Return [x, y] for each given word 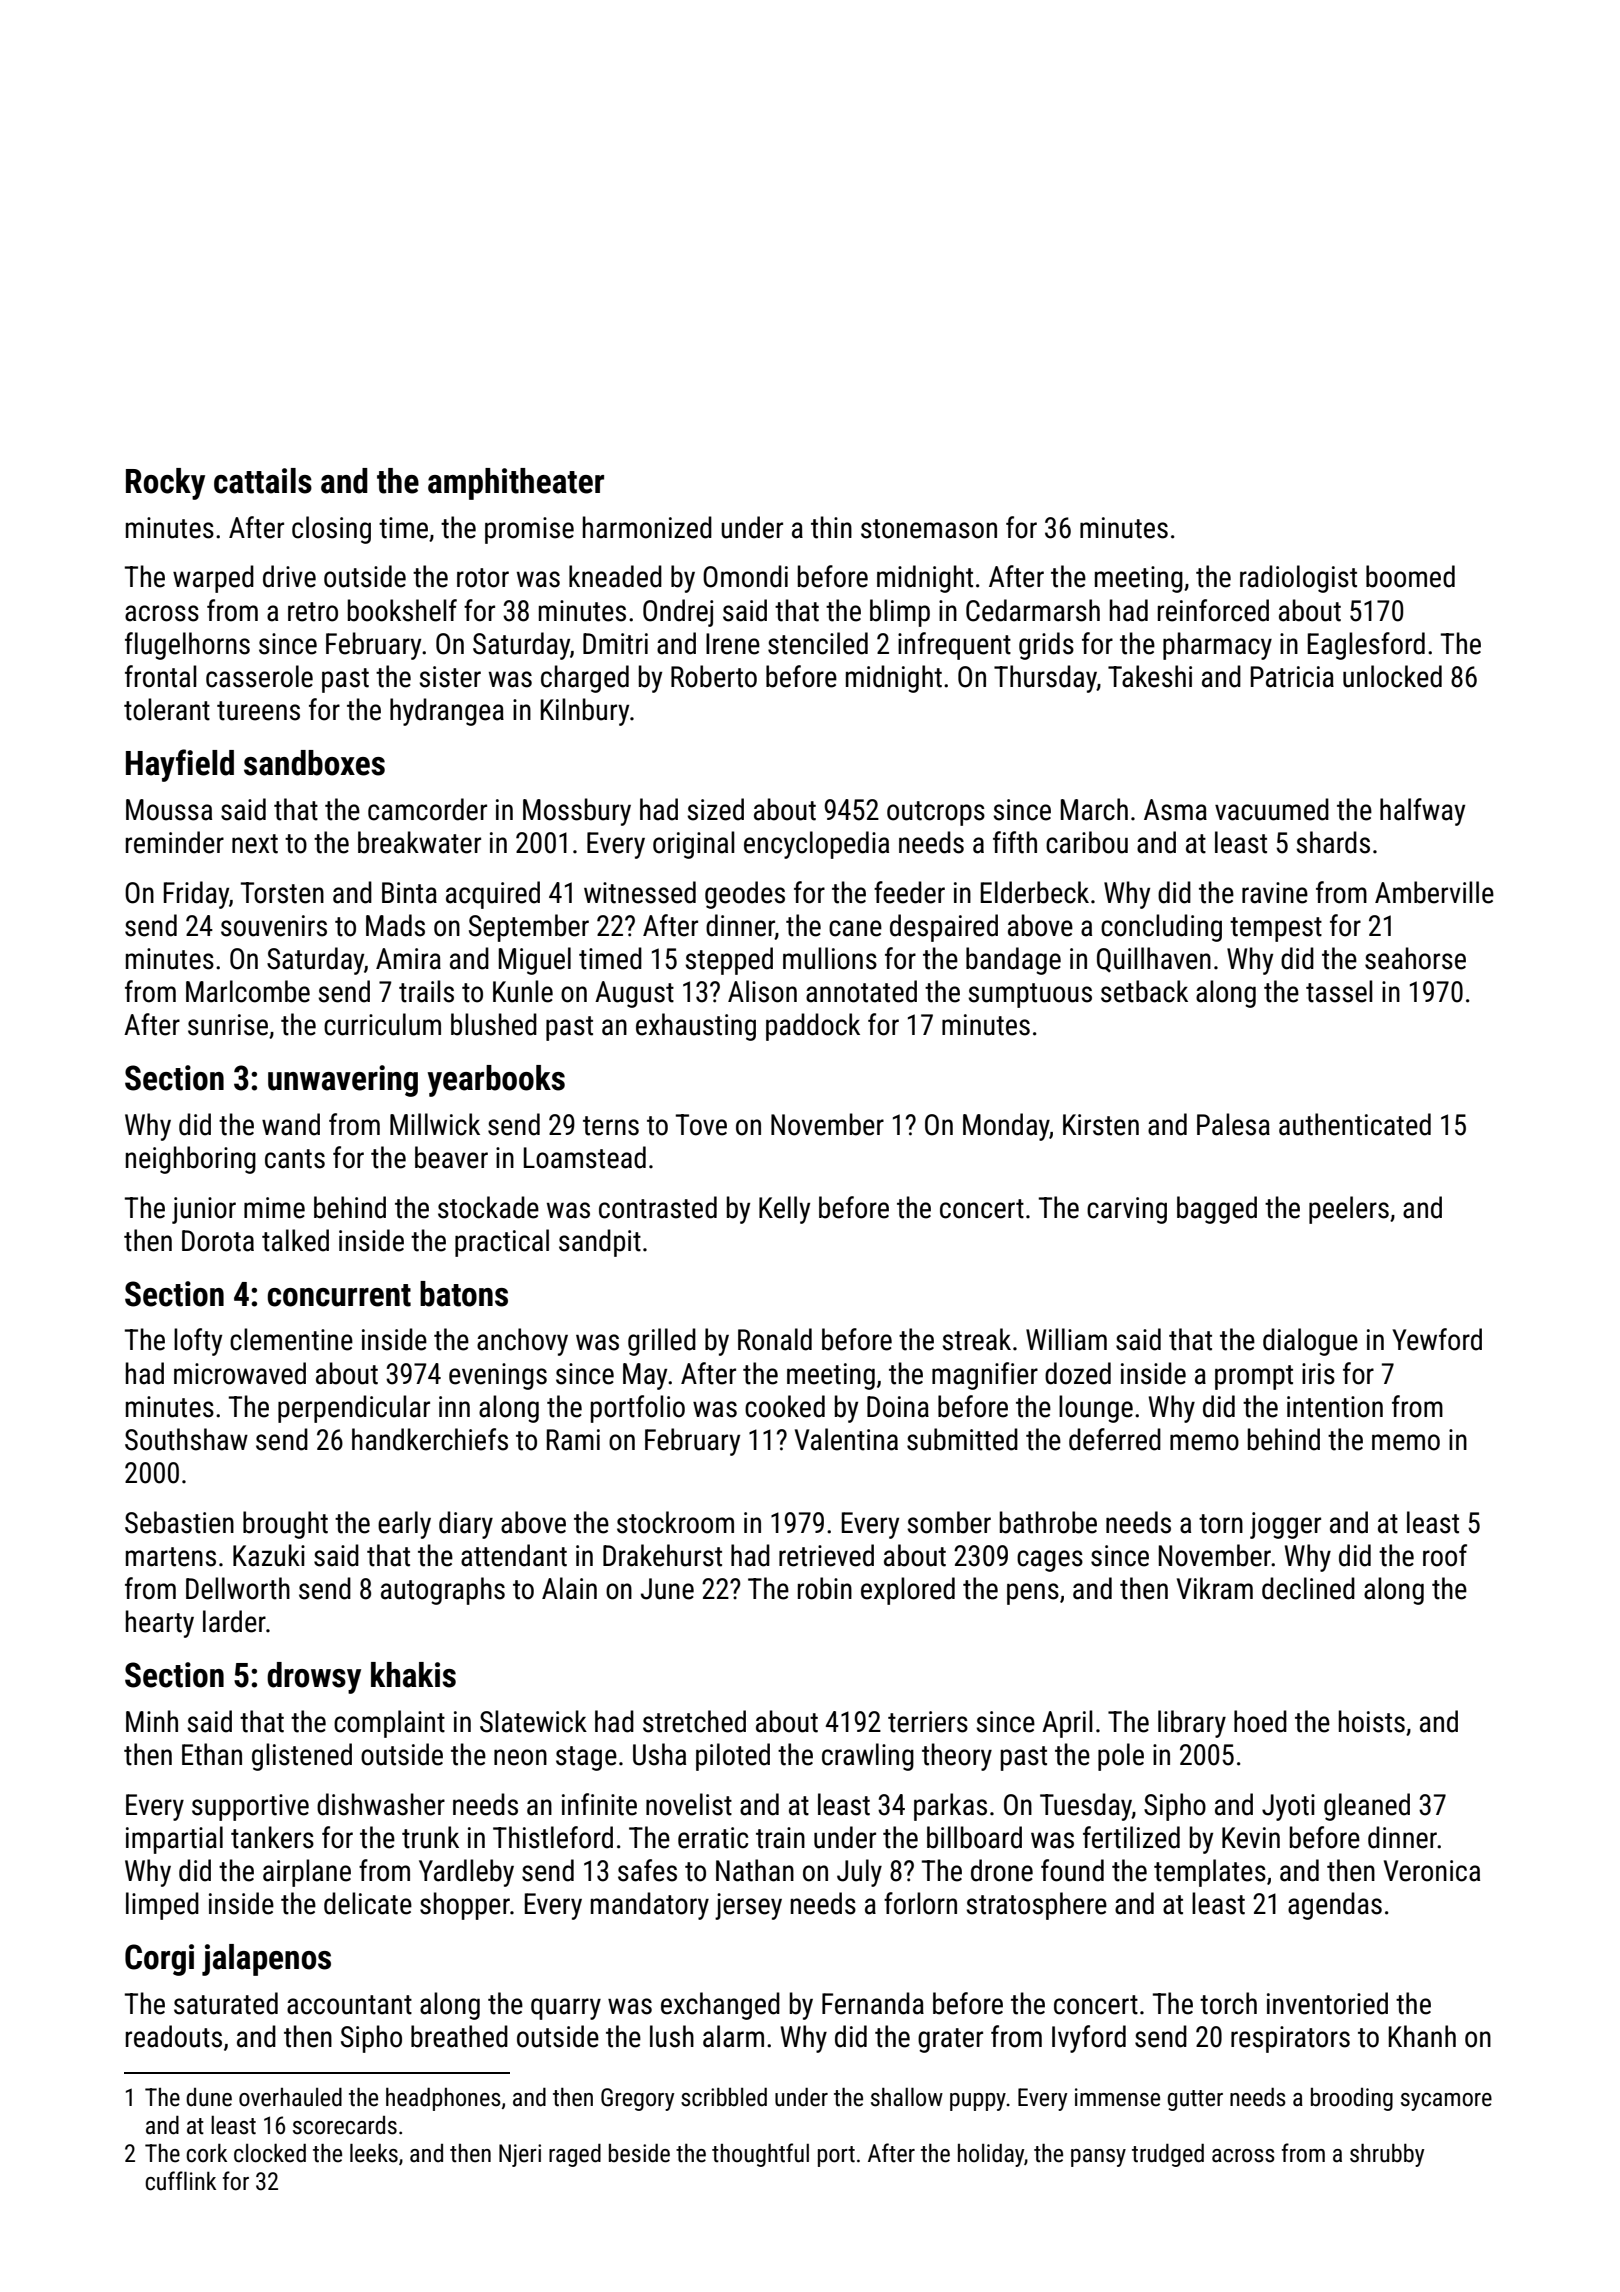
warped [213, 579]
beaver [451, 1157]
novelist [689, 1804]
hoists [1372, 1721]
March [1094, 809]
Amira [408, 959]
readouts [174, 2036]
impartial [174, 1840]
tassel [1339, 991]
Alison [762, 991]
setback [1144, 991]
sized [715, 809]
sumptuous [1030, 995]
